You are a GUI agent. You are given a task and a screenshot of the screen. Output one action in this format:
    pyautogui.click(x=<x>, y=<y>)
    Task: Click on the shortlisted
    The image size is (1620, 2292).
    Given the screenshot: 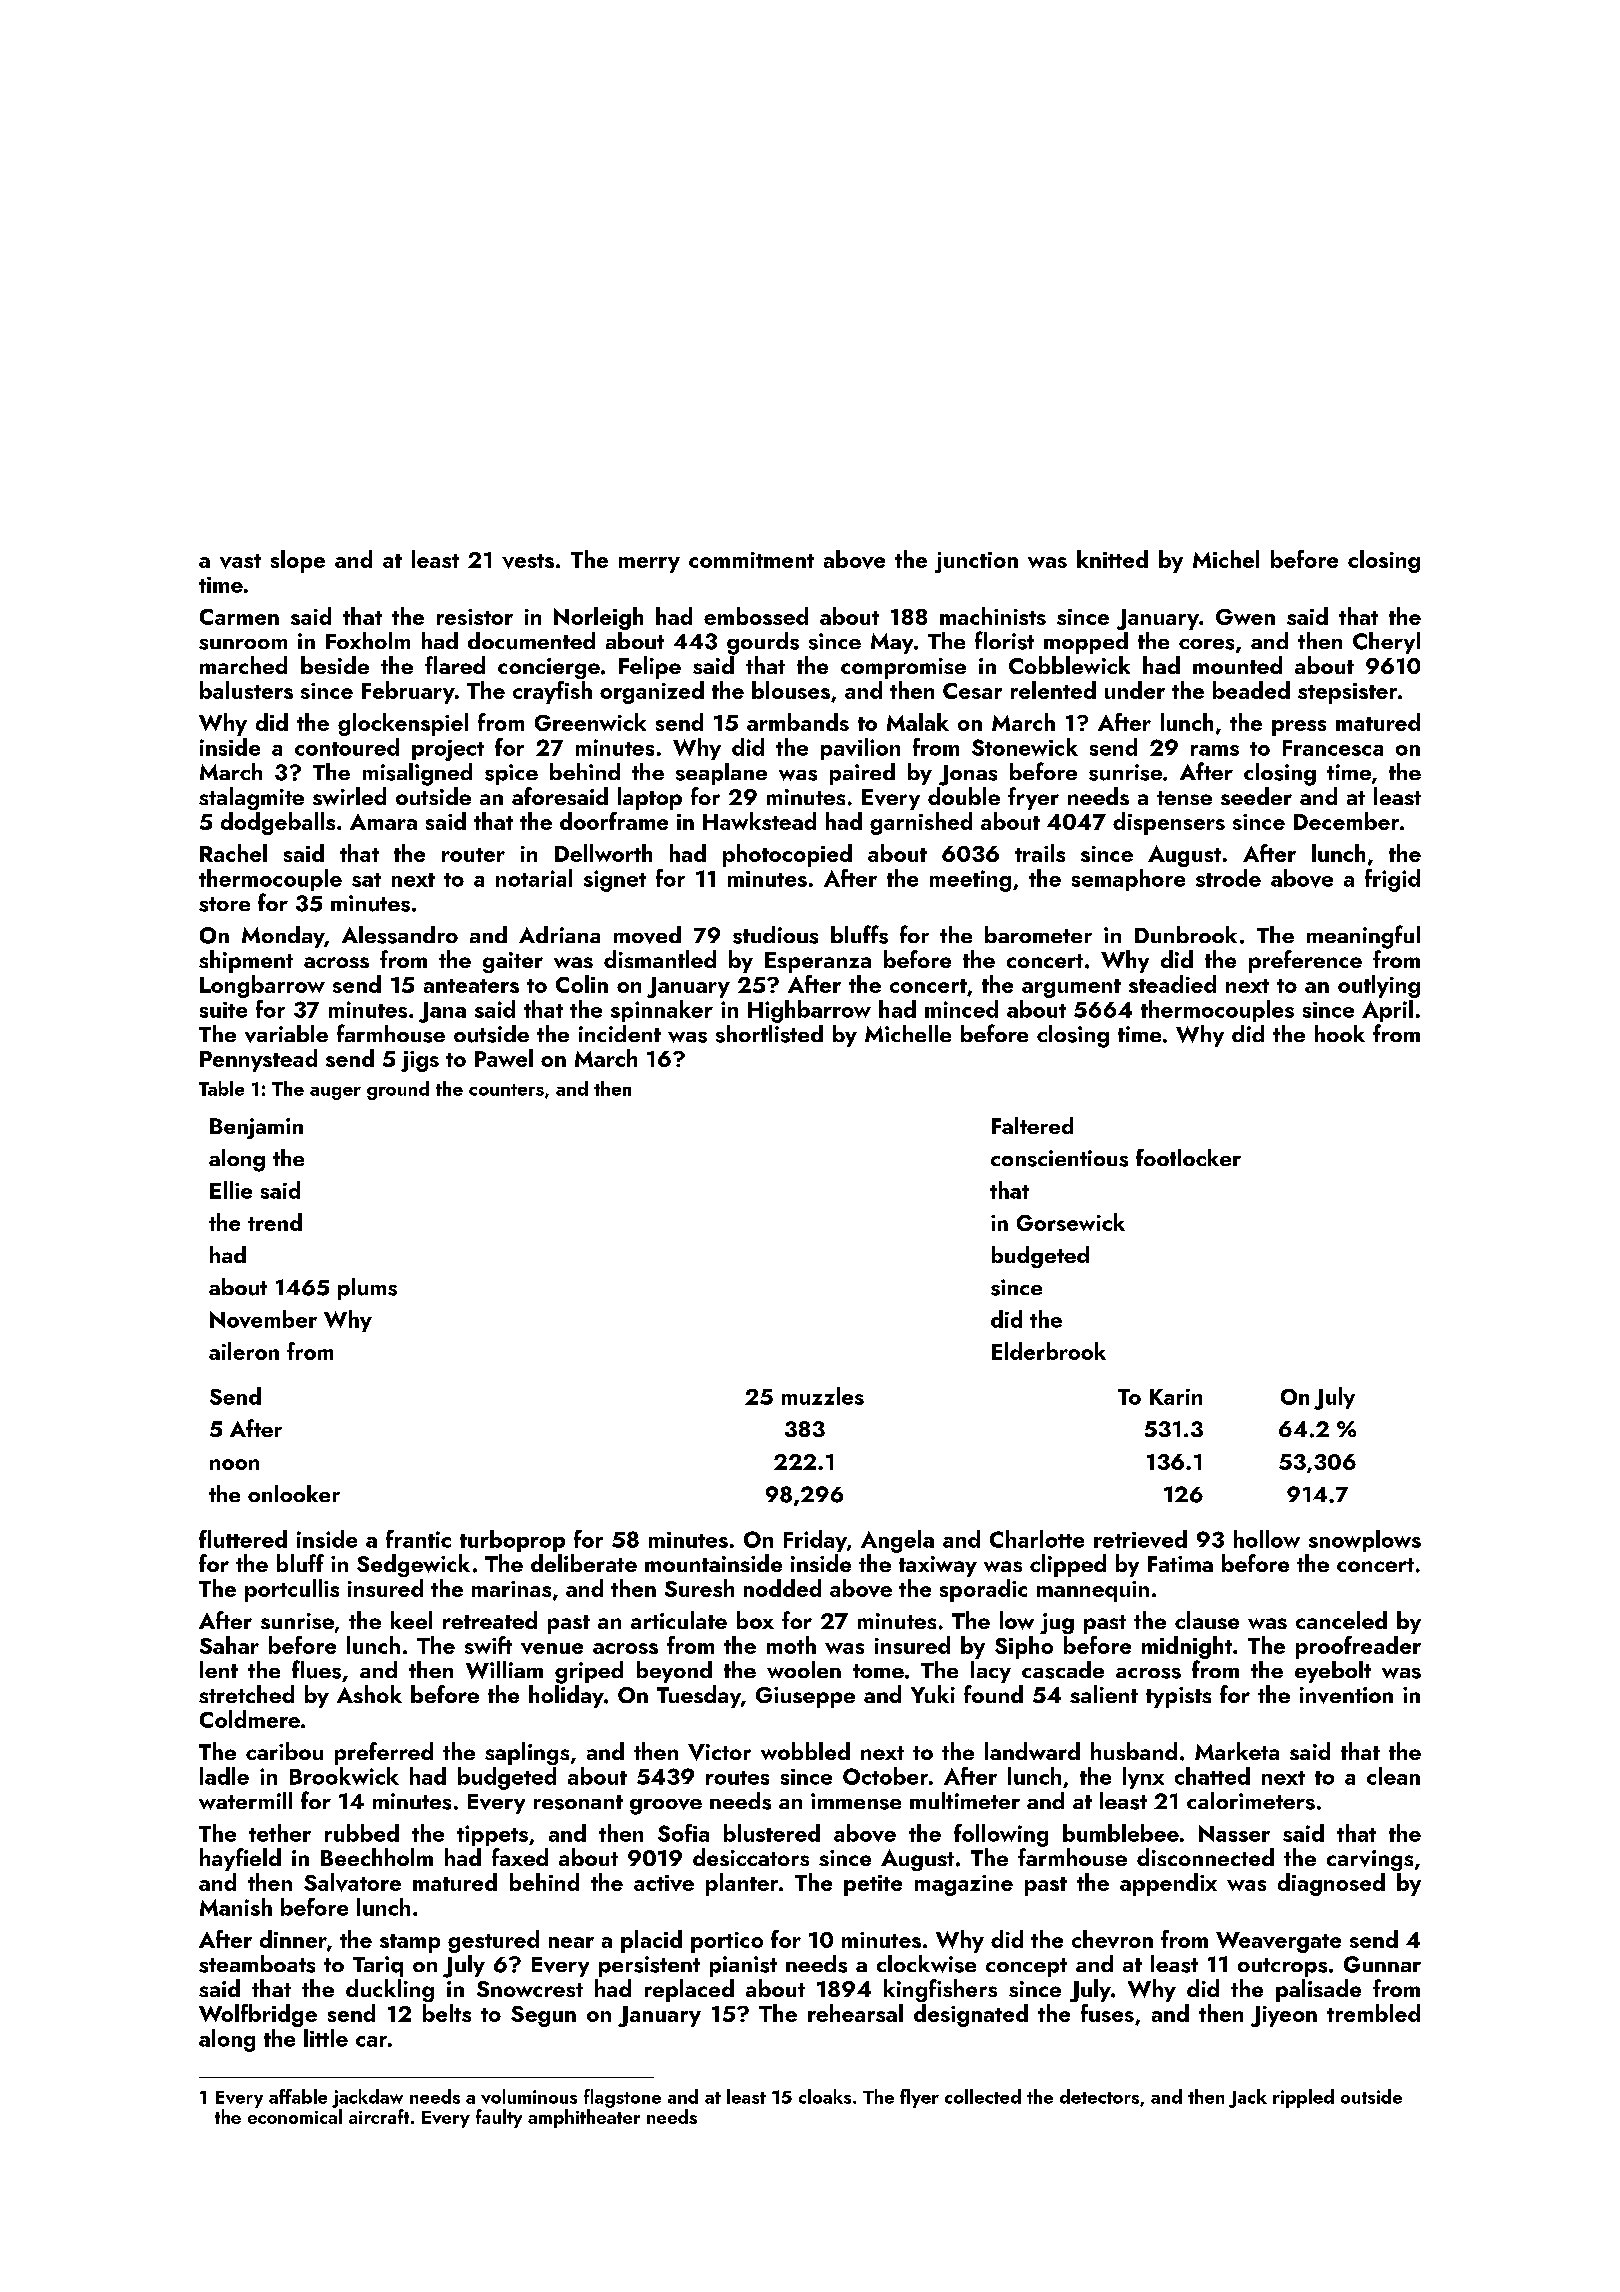 What is the action you would take?
    pyautogui.click(x=769, y=1034)
